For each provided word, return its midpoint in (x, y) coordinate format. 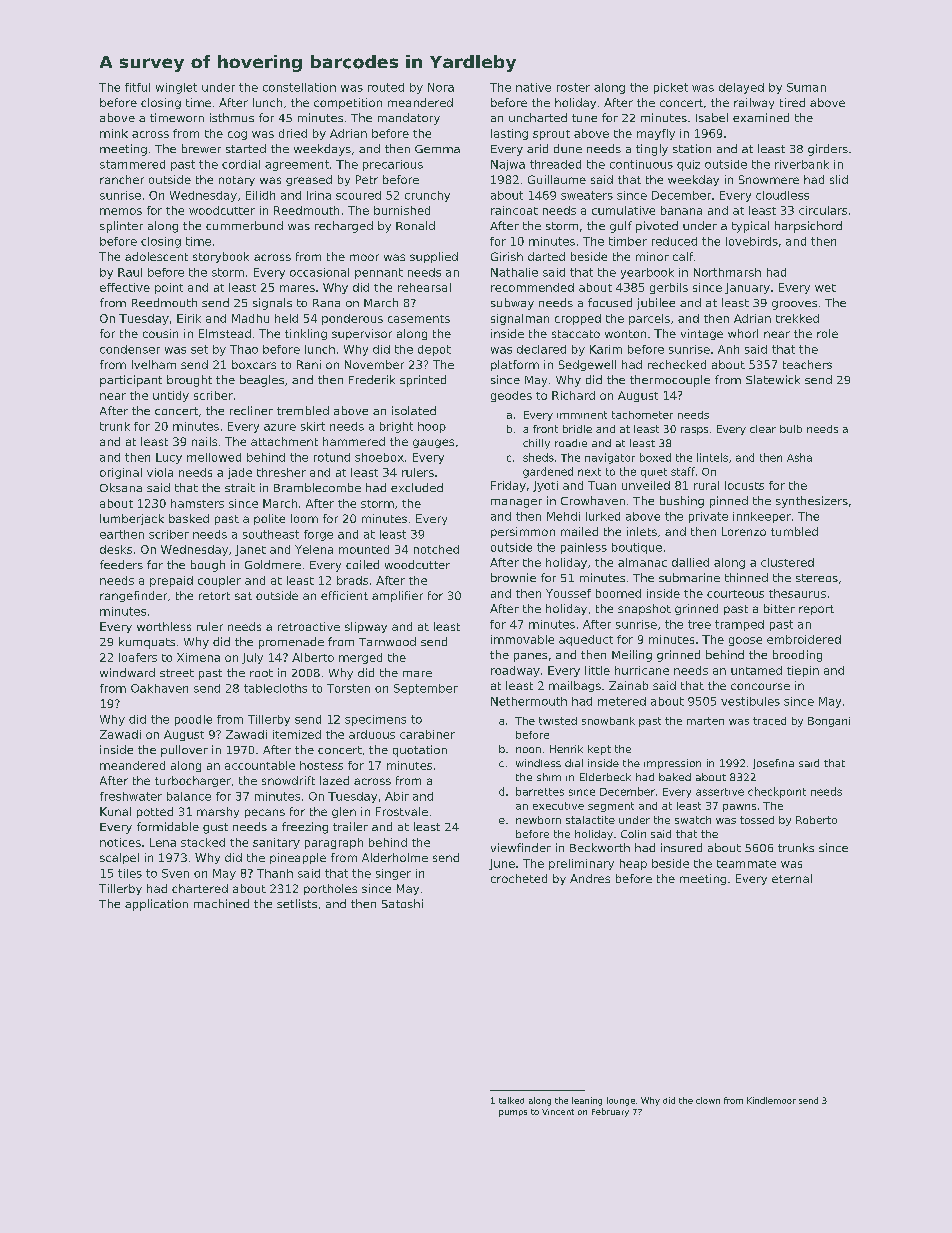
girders (828, 150)
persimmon (523, 532)
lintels (712, 457)
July (252, 658)
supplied (434, 257)
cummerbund (244, 225)
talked (511, 1100)
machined (221, 903)
